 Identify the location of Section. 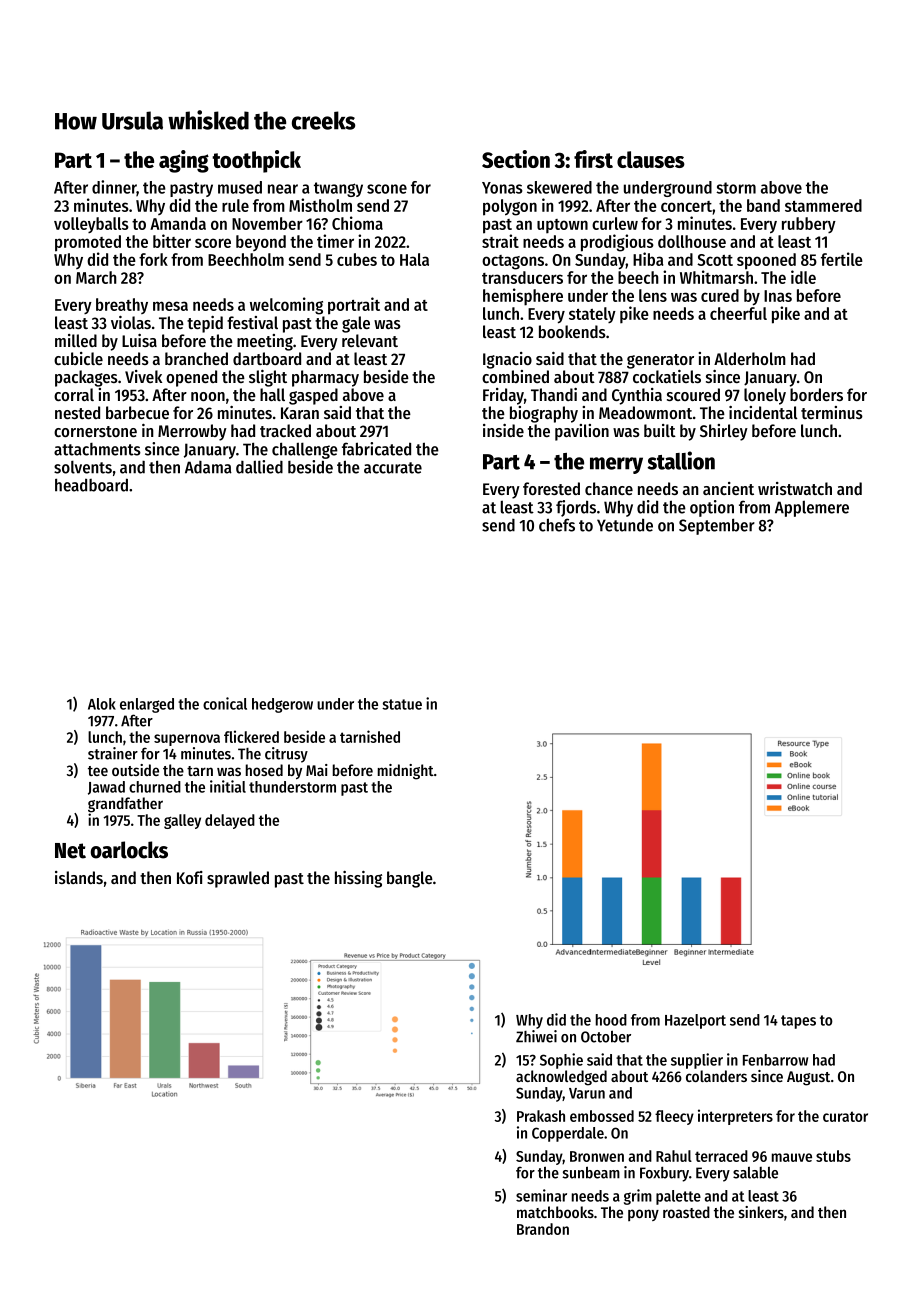
(516, 159).
